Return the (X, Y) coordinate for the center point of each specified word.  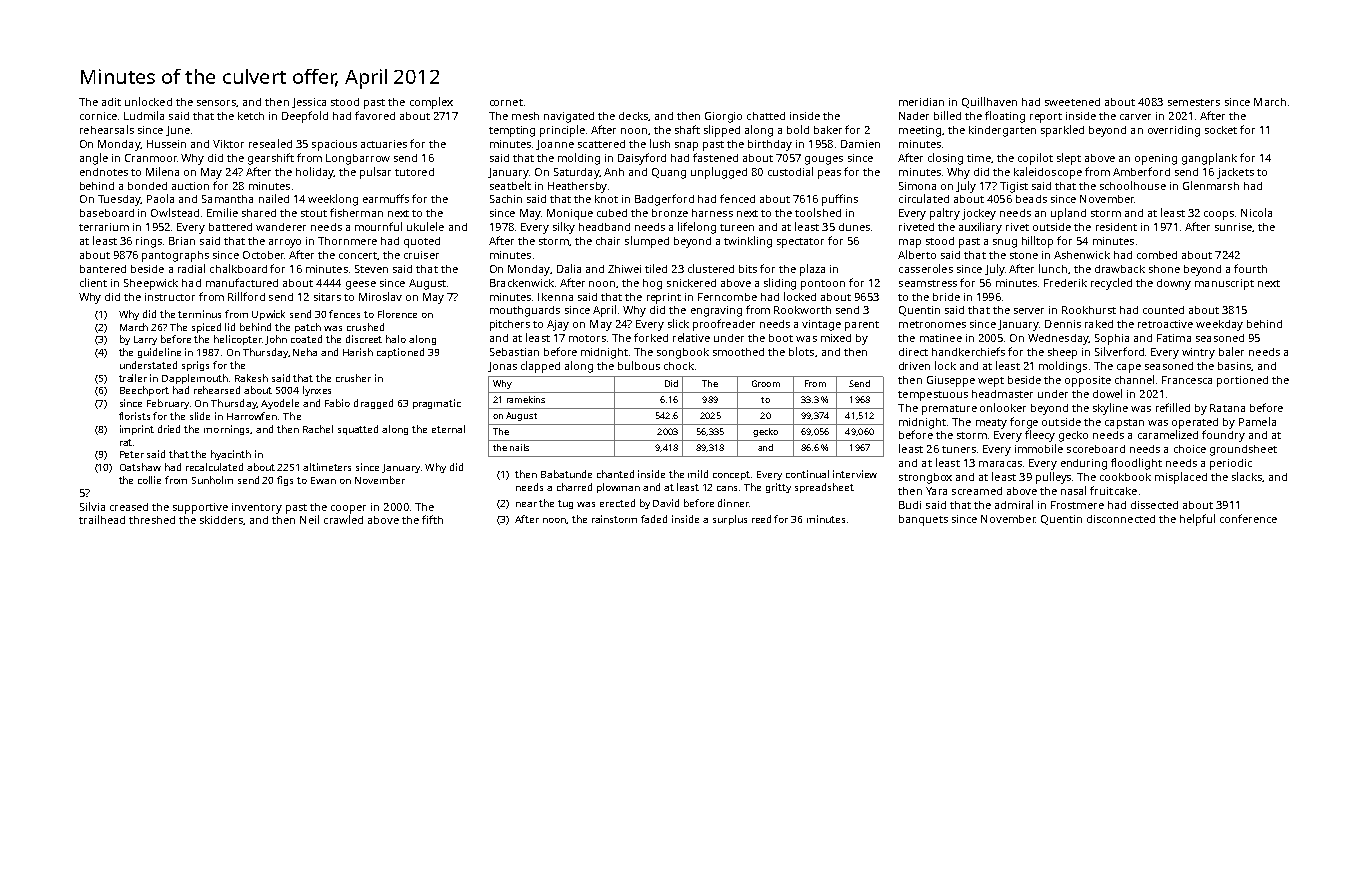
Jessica (309, 103)
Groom (766, 383)
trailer (133, 378)
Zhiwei (624, 269)
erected (617, 503)
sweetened (1072, 102)
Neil (309, 519)
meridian (921, 102)
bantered (103, 269)
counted (1163, 310)
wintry (1198, 353)
